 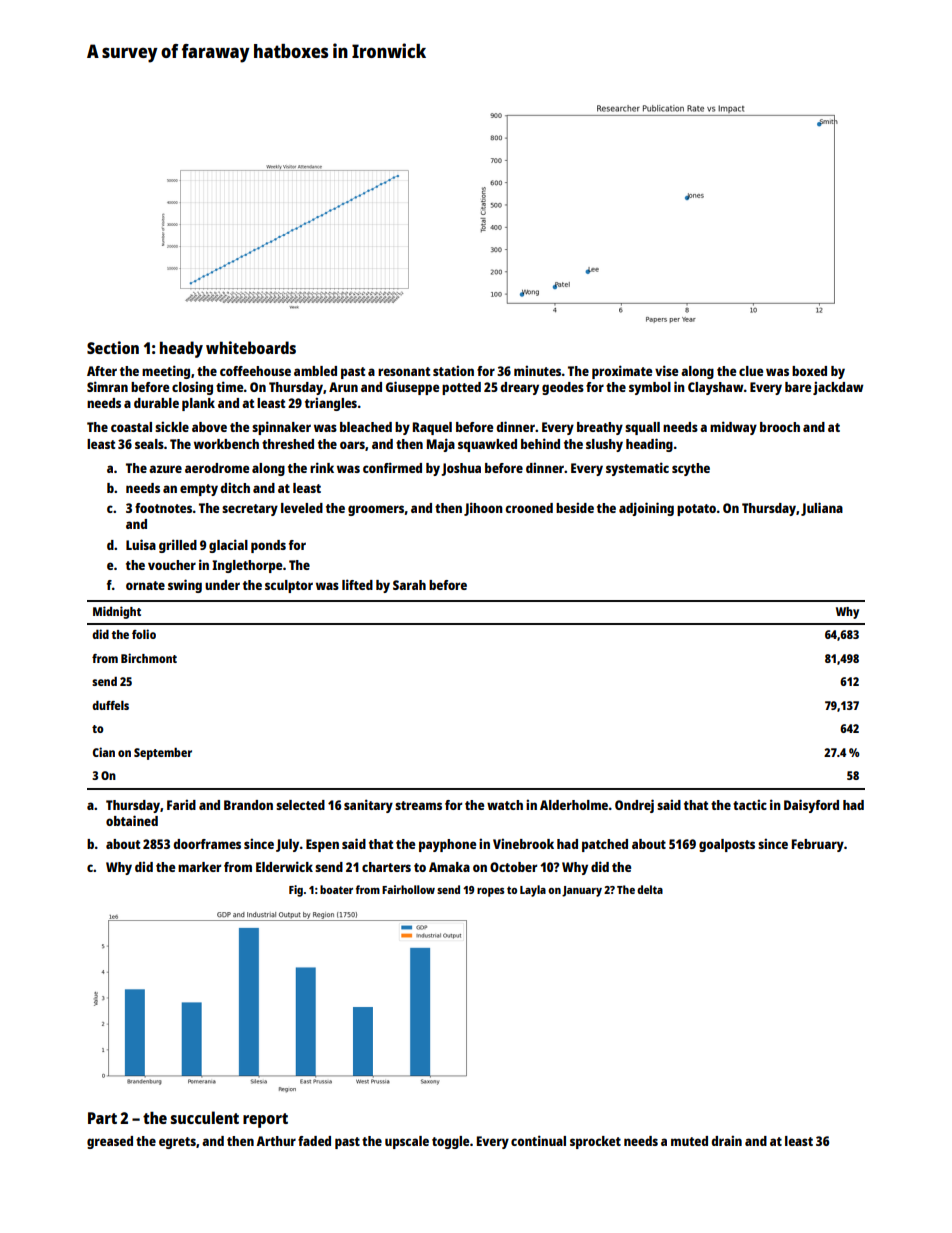 I want to click on above, so click(x=209, y=427).
